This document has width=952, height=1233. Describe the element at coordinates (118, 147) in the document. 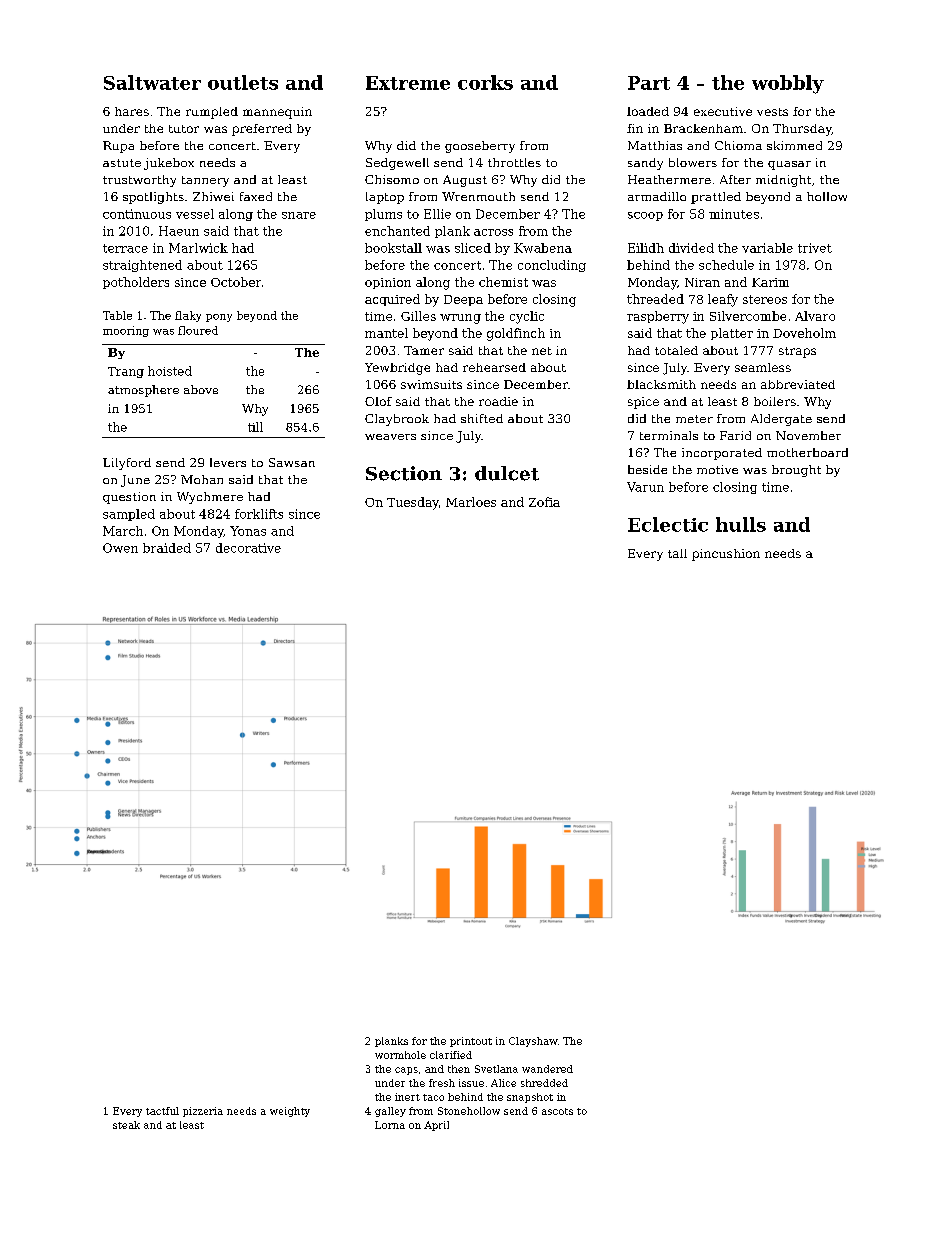

I see `Rupa` at that location.
